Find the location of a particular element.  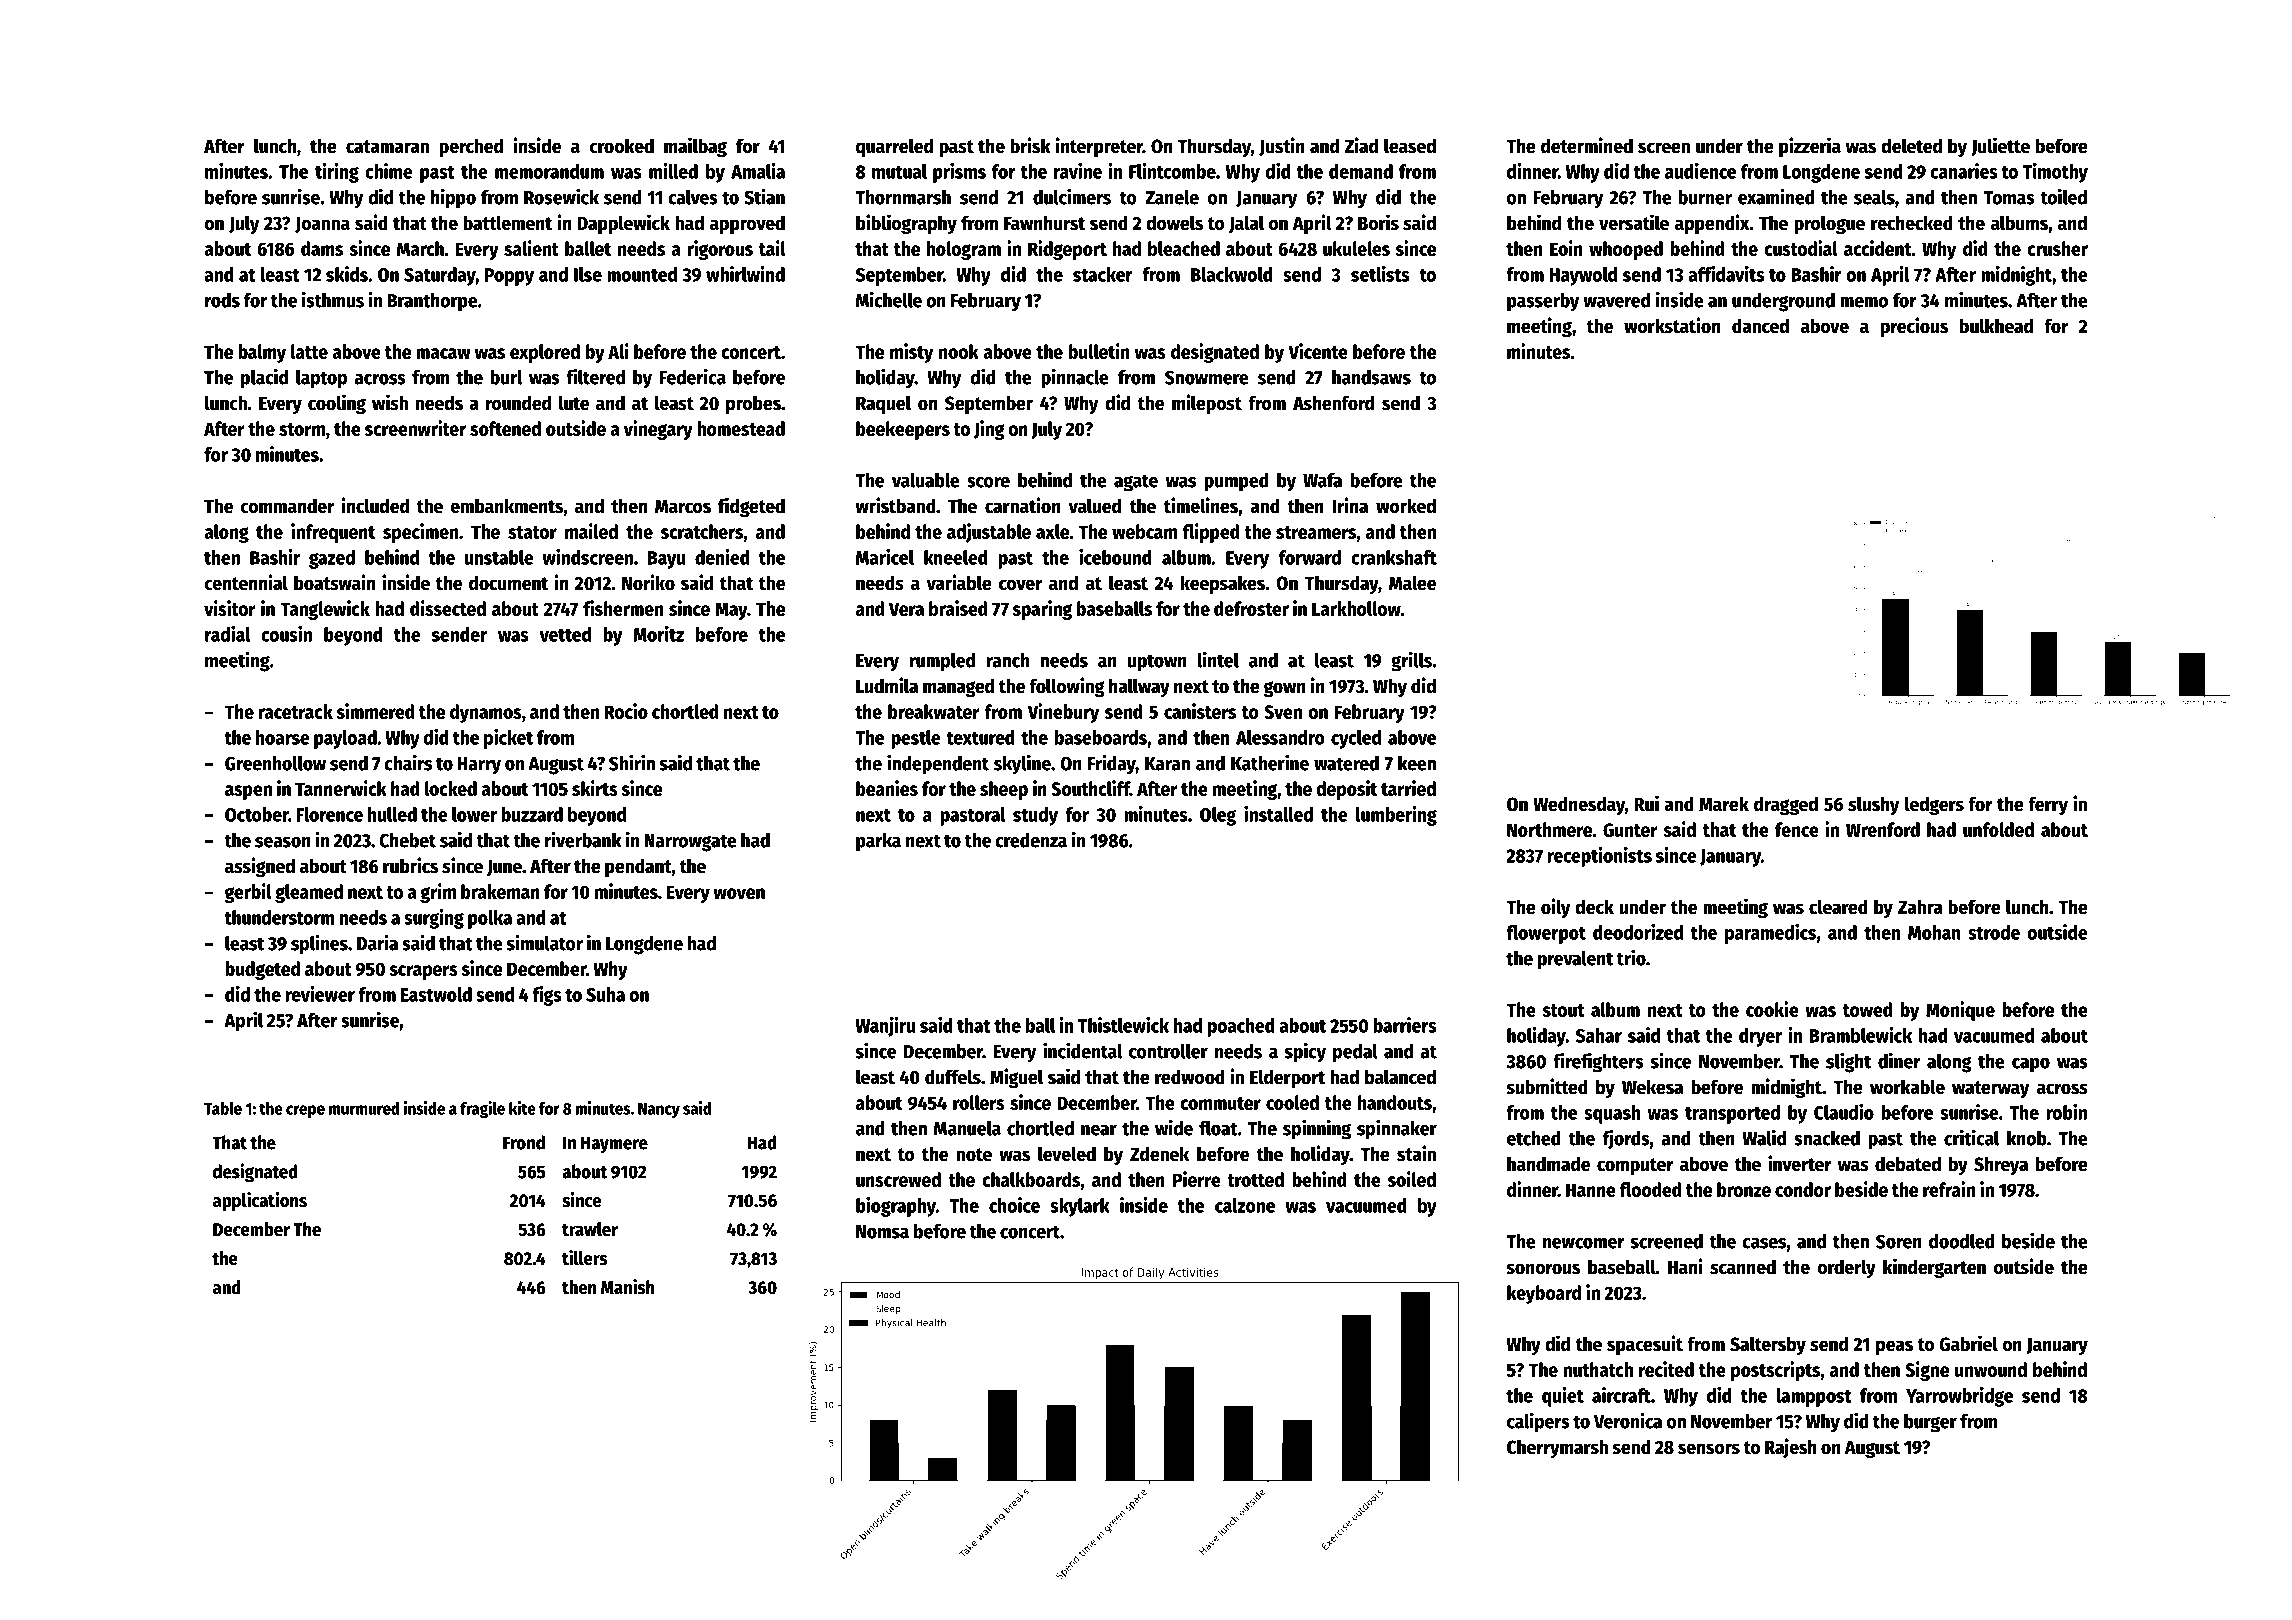

Nomsa is located at coordinates (882, 1232).
